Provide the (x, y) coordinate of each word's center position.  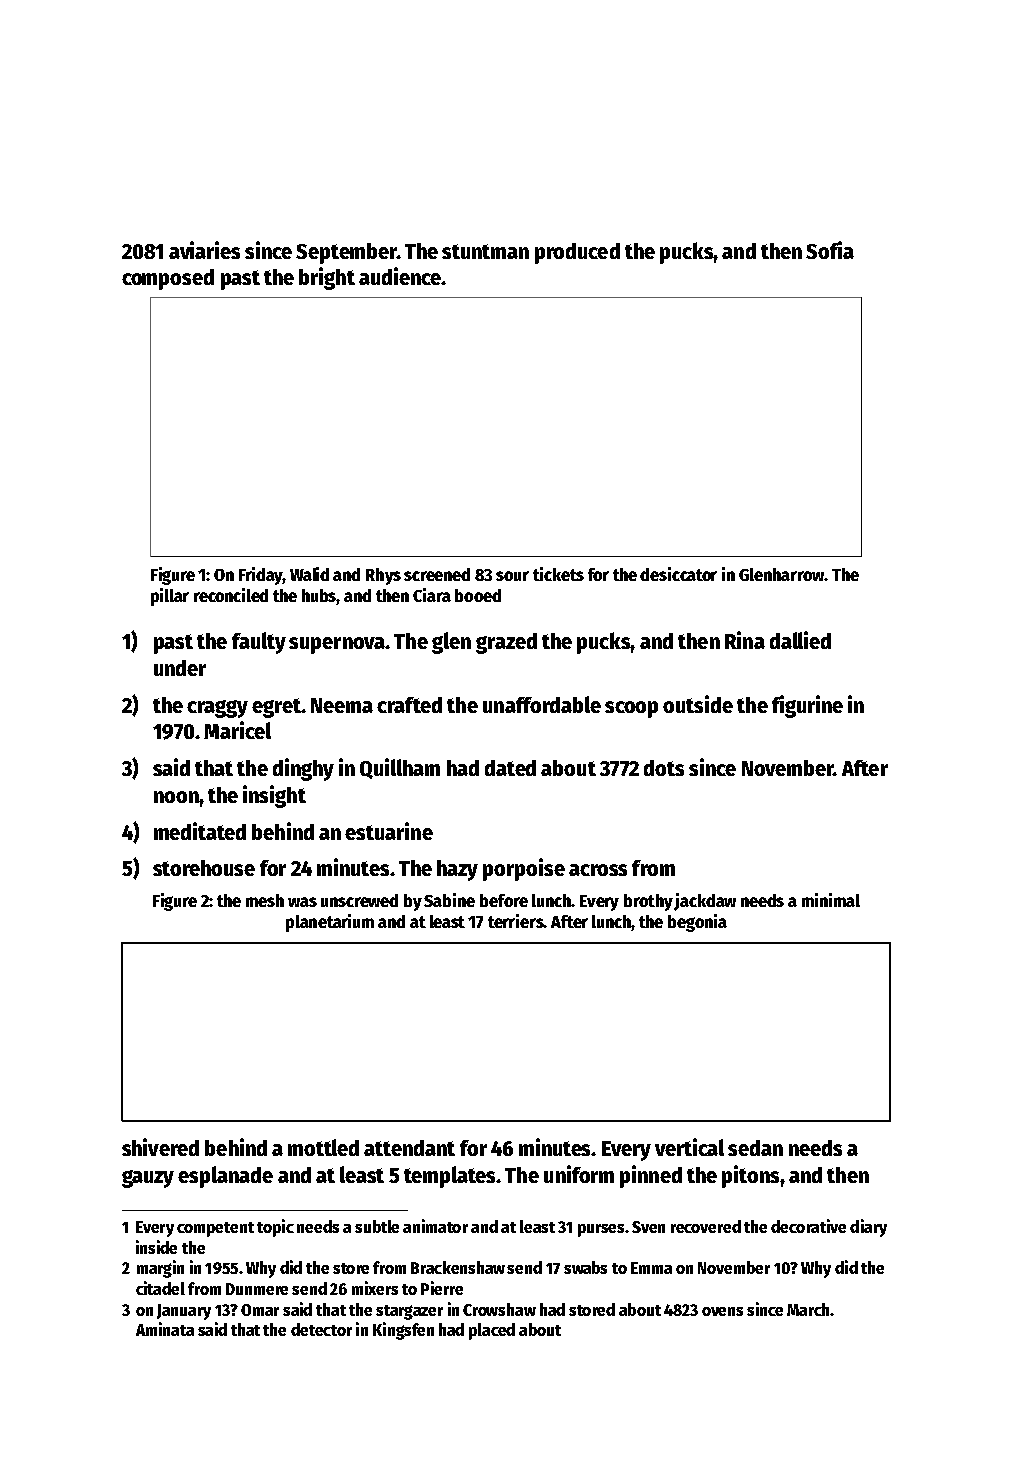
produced (577, 253)
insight (274, 796)
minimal (831, 900)
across (598, 870)
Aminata (165, 1329)
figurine (807, 706)
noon (176, 797)
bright (327, 278)
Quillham (400, 768)
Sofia (830, 250)
